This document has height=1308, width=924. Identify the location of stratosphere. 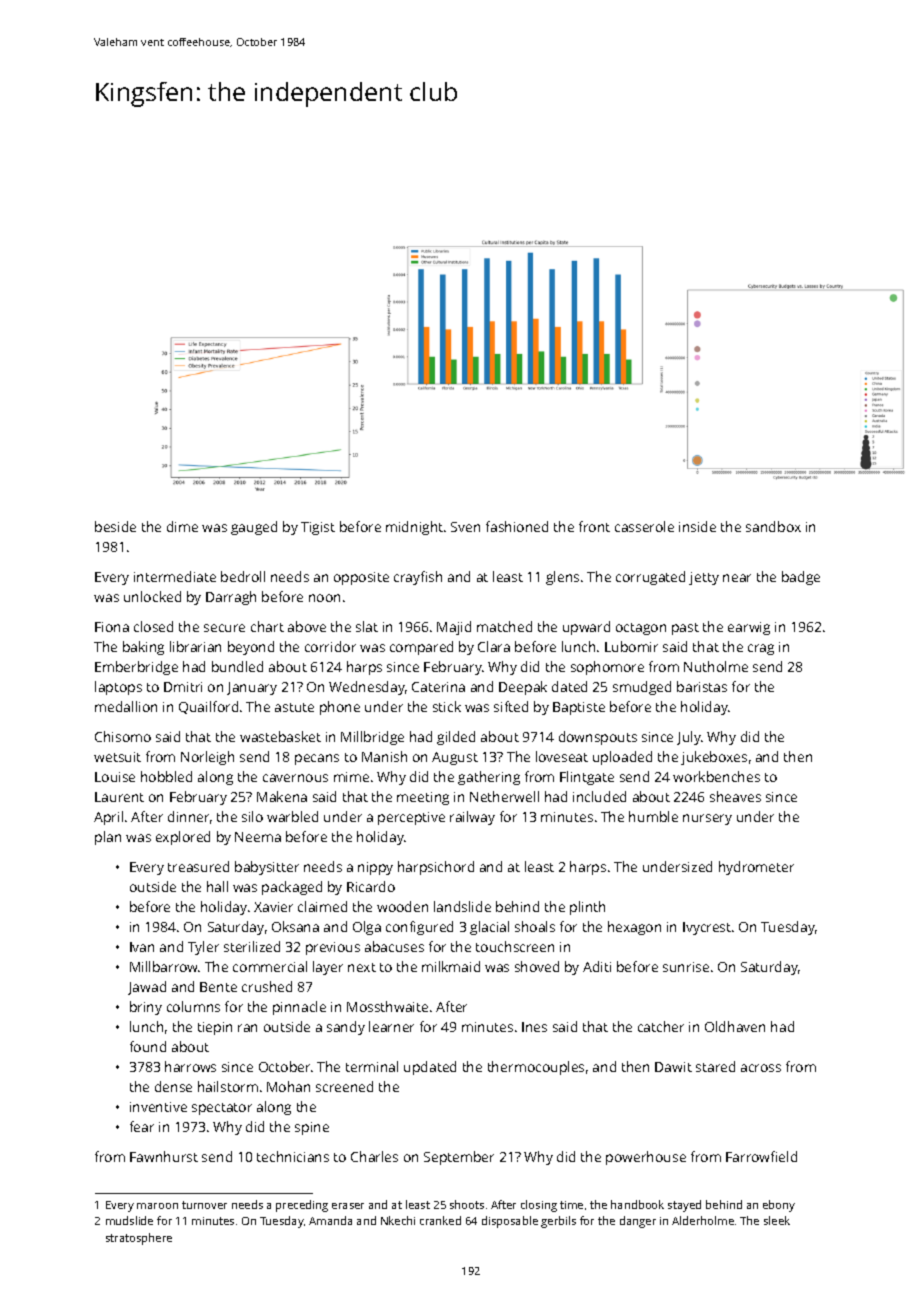
(139, 1239).
